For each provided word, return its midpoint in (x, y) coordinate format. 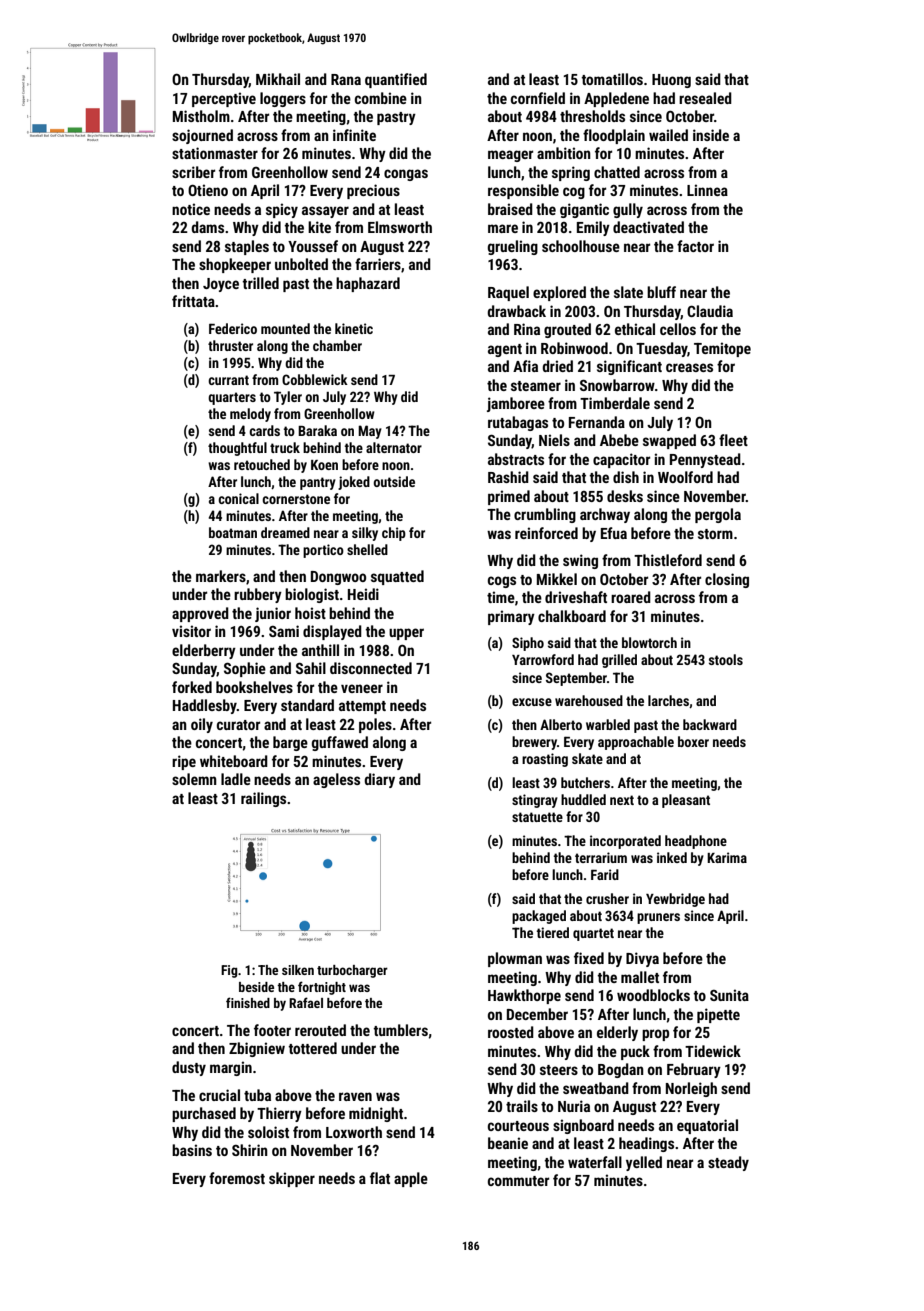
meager (510, 156)
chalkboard (572, 616)
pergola (718, 515)
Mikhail (278, 79)
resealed (705, 98)
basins (192, 1150)
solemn (194, 779)
